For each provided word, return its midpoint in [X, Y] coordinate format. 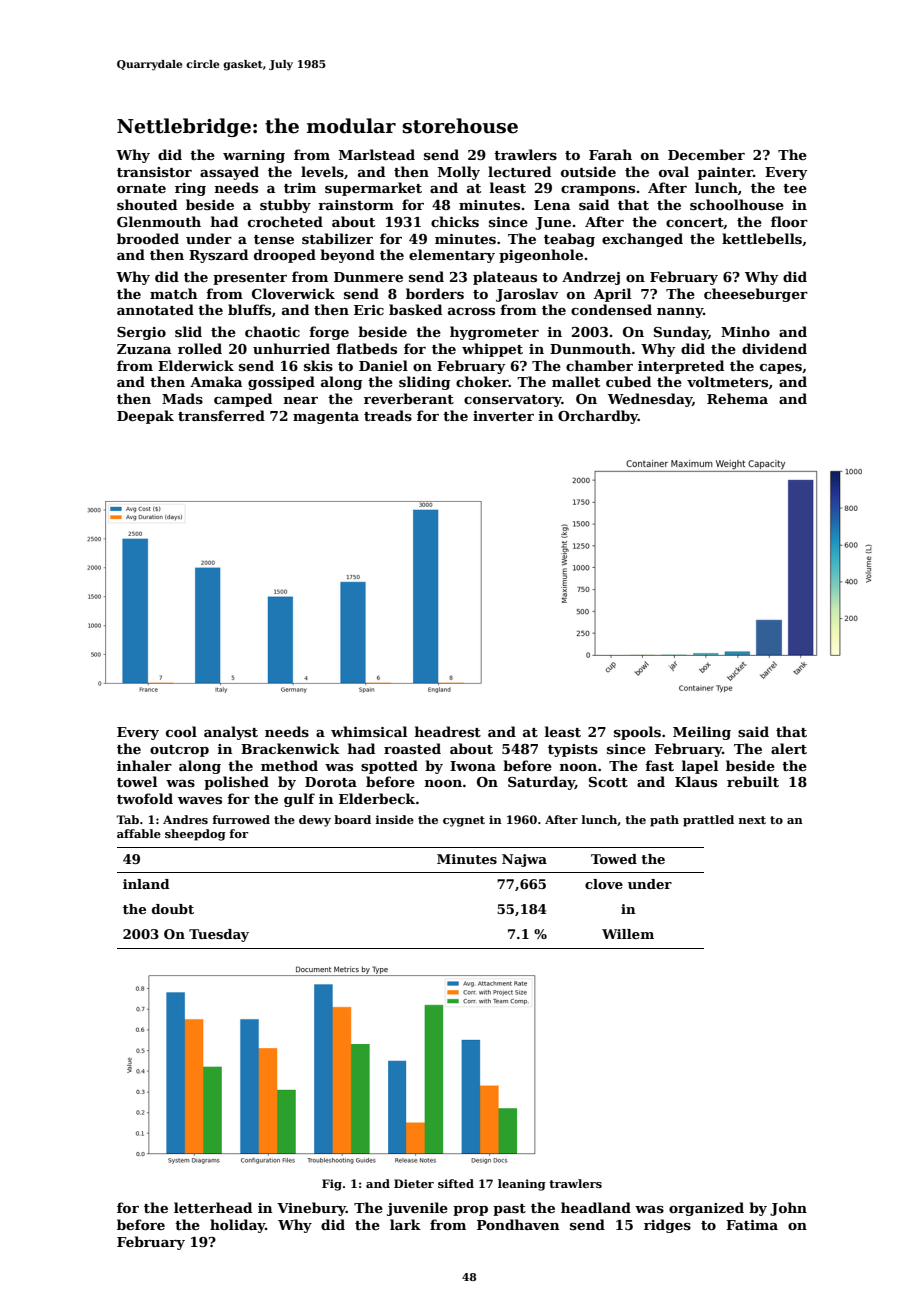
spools [637, 733]
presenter [250, 279]
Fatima [752, 1225]
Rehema [737, 398]
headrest [448, 731]
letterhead [213, 1207]
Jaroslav [527, 295]
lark [405, 1224]
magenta [326, 418]
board [352, 819]
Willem [628, 934]
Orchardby [598, 417]
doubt [173, 909]
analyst [231, 733]
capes [781, 369]
